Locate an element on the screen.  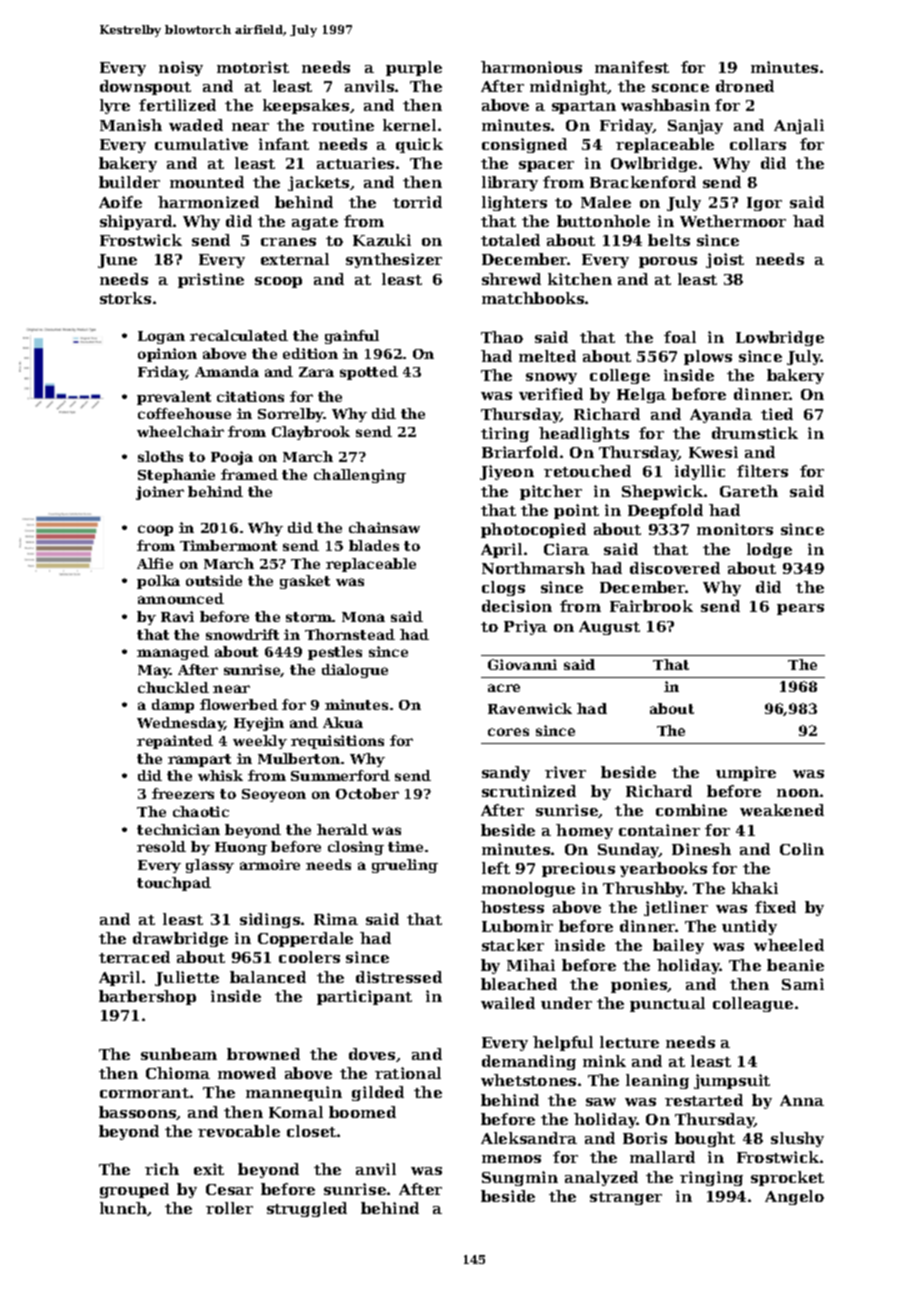
chuckled is located at coordinates (173, 687).
